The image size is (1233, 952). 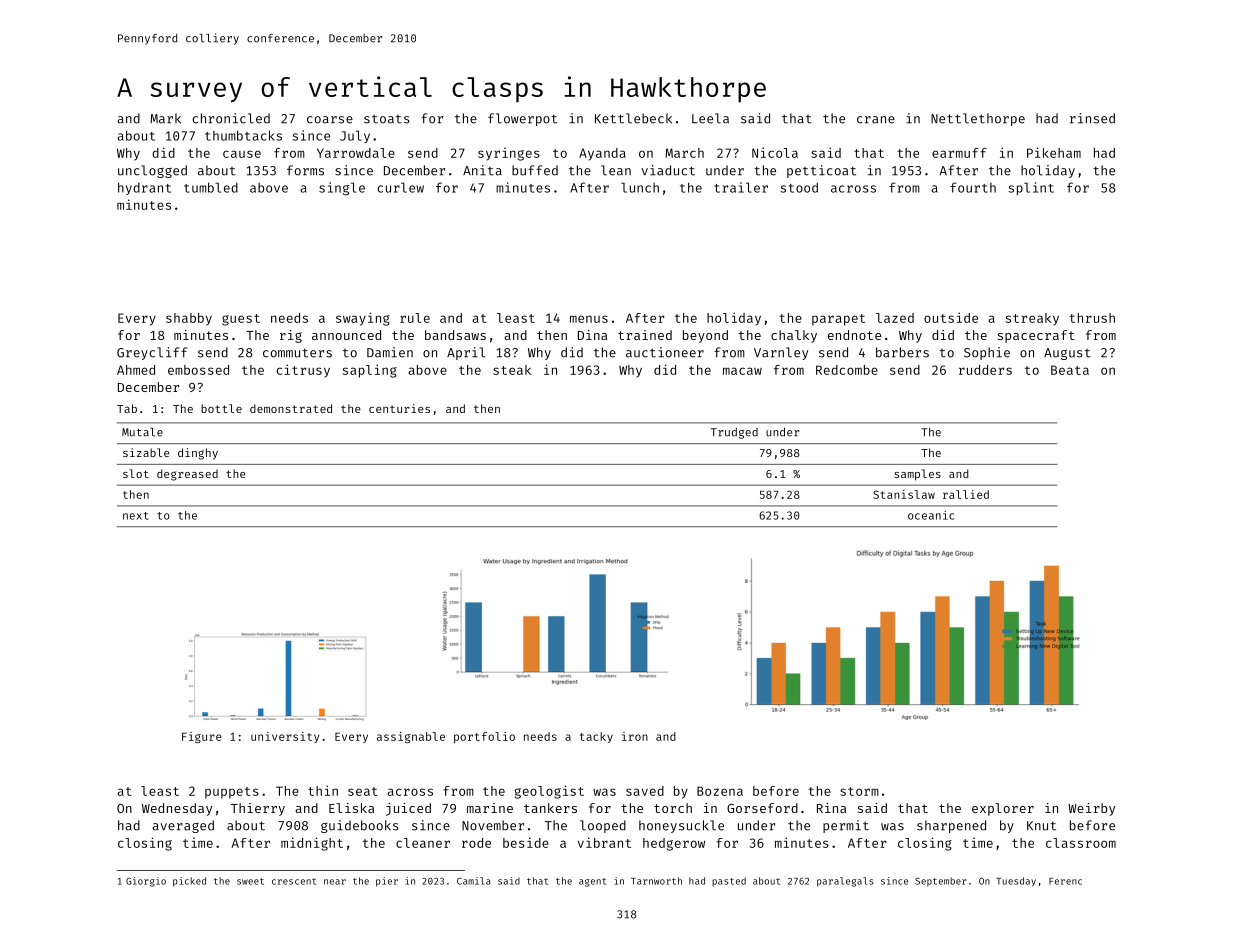 I want to click on lunch, so click(x=640, y=187).
